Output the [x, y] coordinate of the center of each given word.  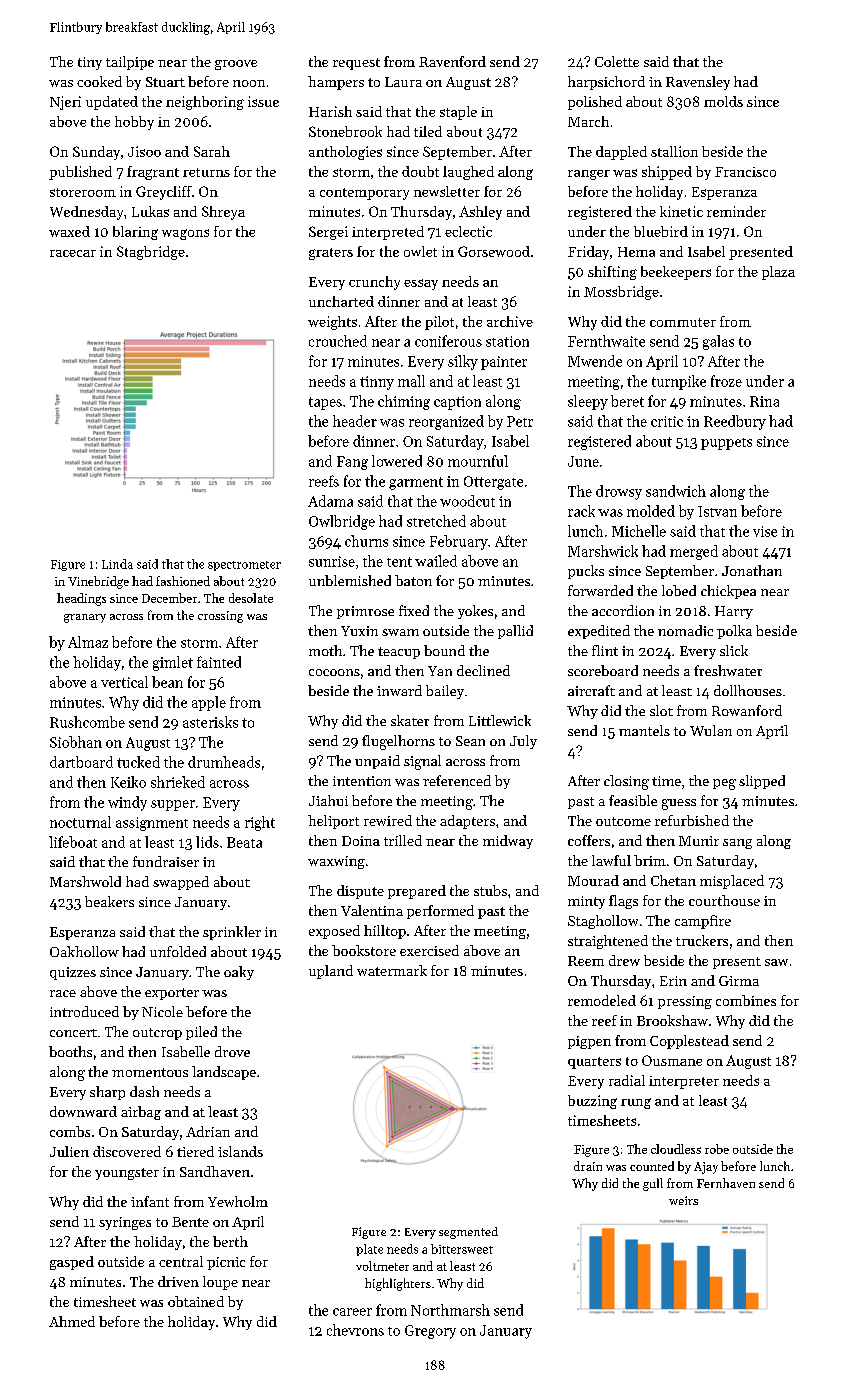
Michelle [639, 531]
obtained [196, 1301]
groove [236, 65]
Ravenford [452, 61]
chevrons [355, 1330]
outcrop [157, 1034]
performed [440, 912]
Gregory [430, 1332]
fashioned [183, 581]
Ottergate [493, 483]
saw [776, 962]
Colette [617, 61]
